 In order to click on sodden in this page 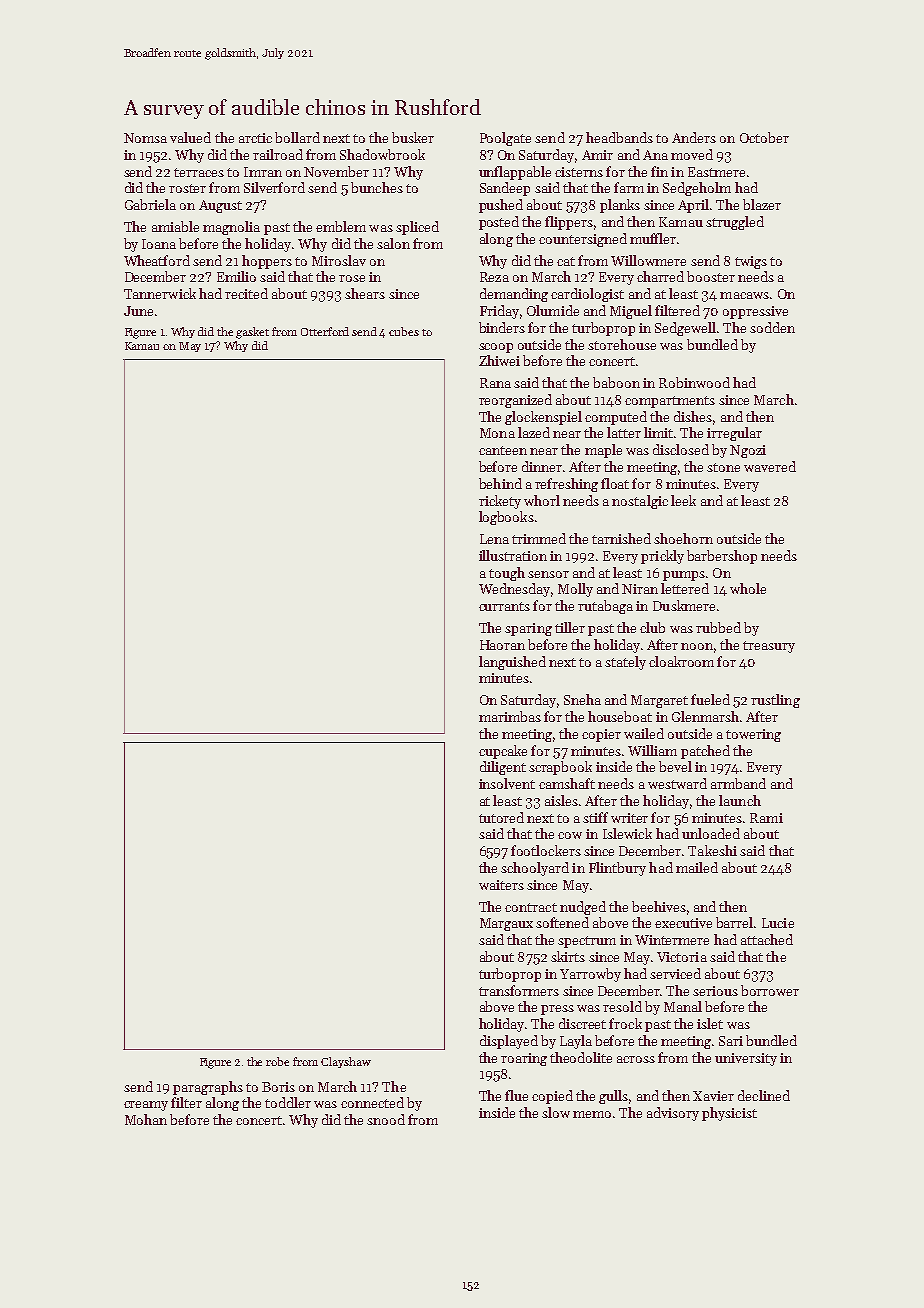, I will do `click(772, 327)`.
